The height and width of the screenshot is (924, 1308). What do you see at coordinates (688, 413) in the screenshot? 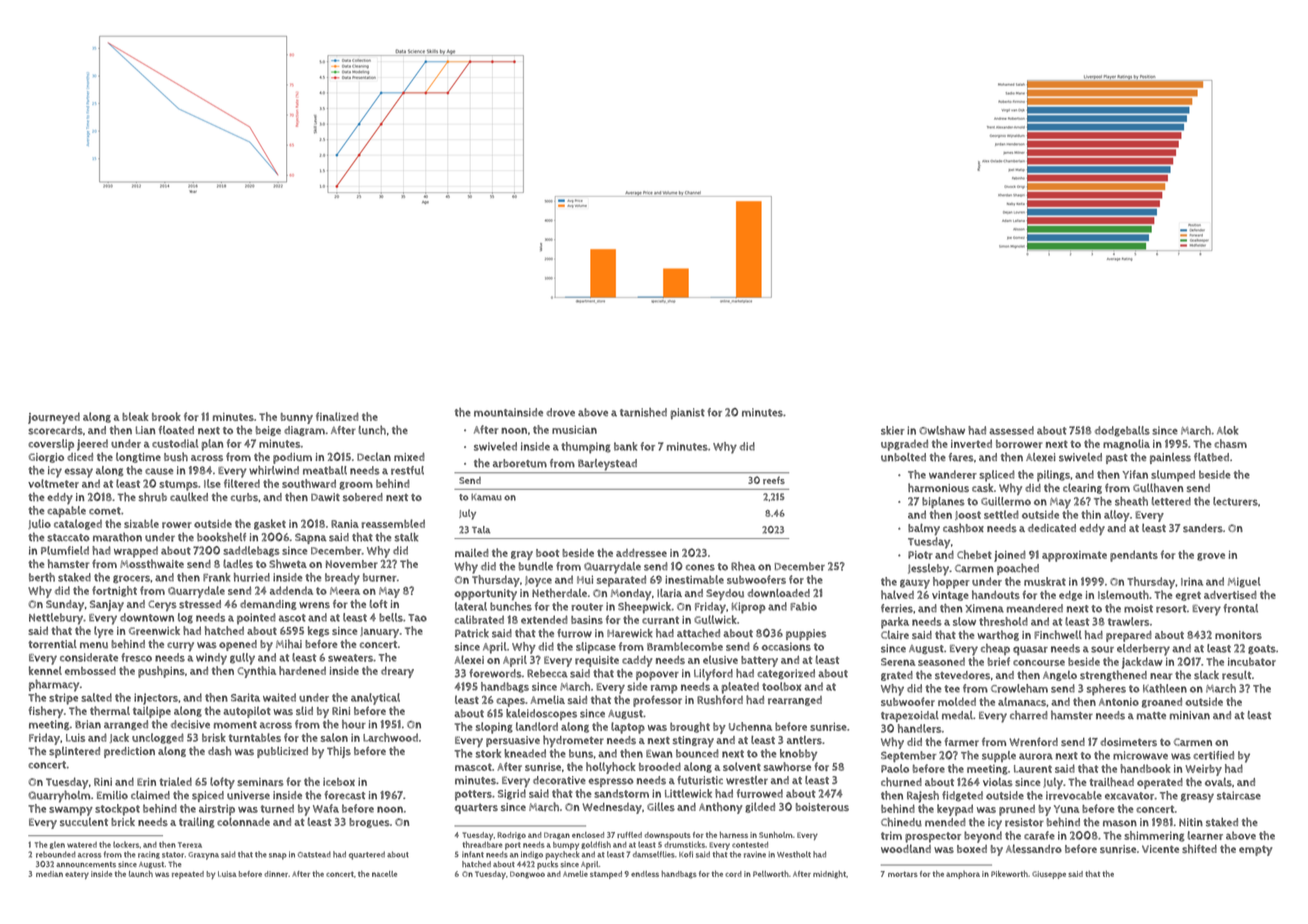
I see `pianist` at bounding box center [688, 413].
